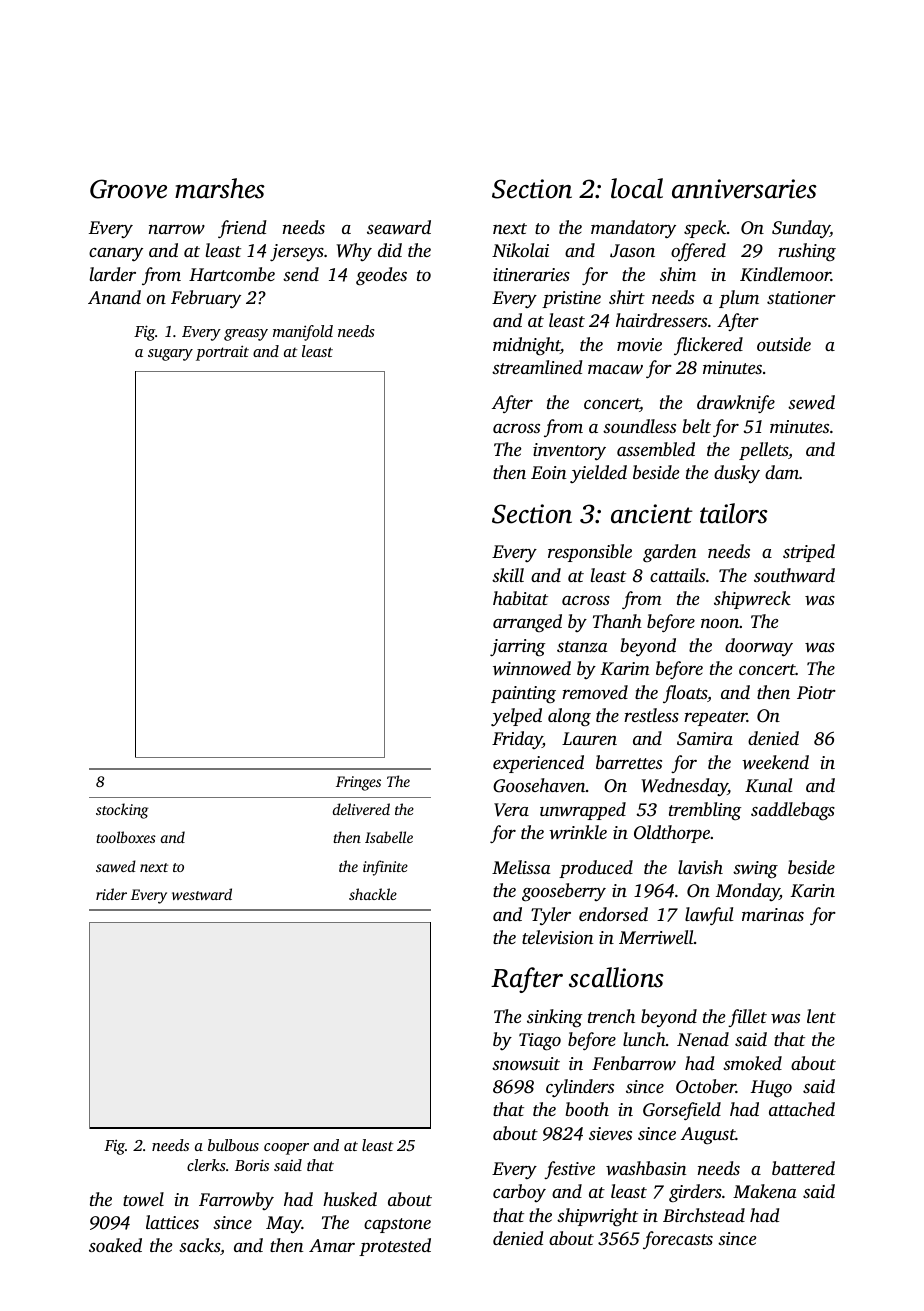 Image resolution: width=924 pixels, height=1311 pixels. What do you see at coordinates (286, 1149) in the screenshot?
I see `cooper` at bounding box center [286, 1149].
